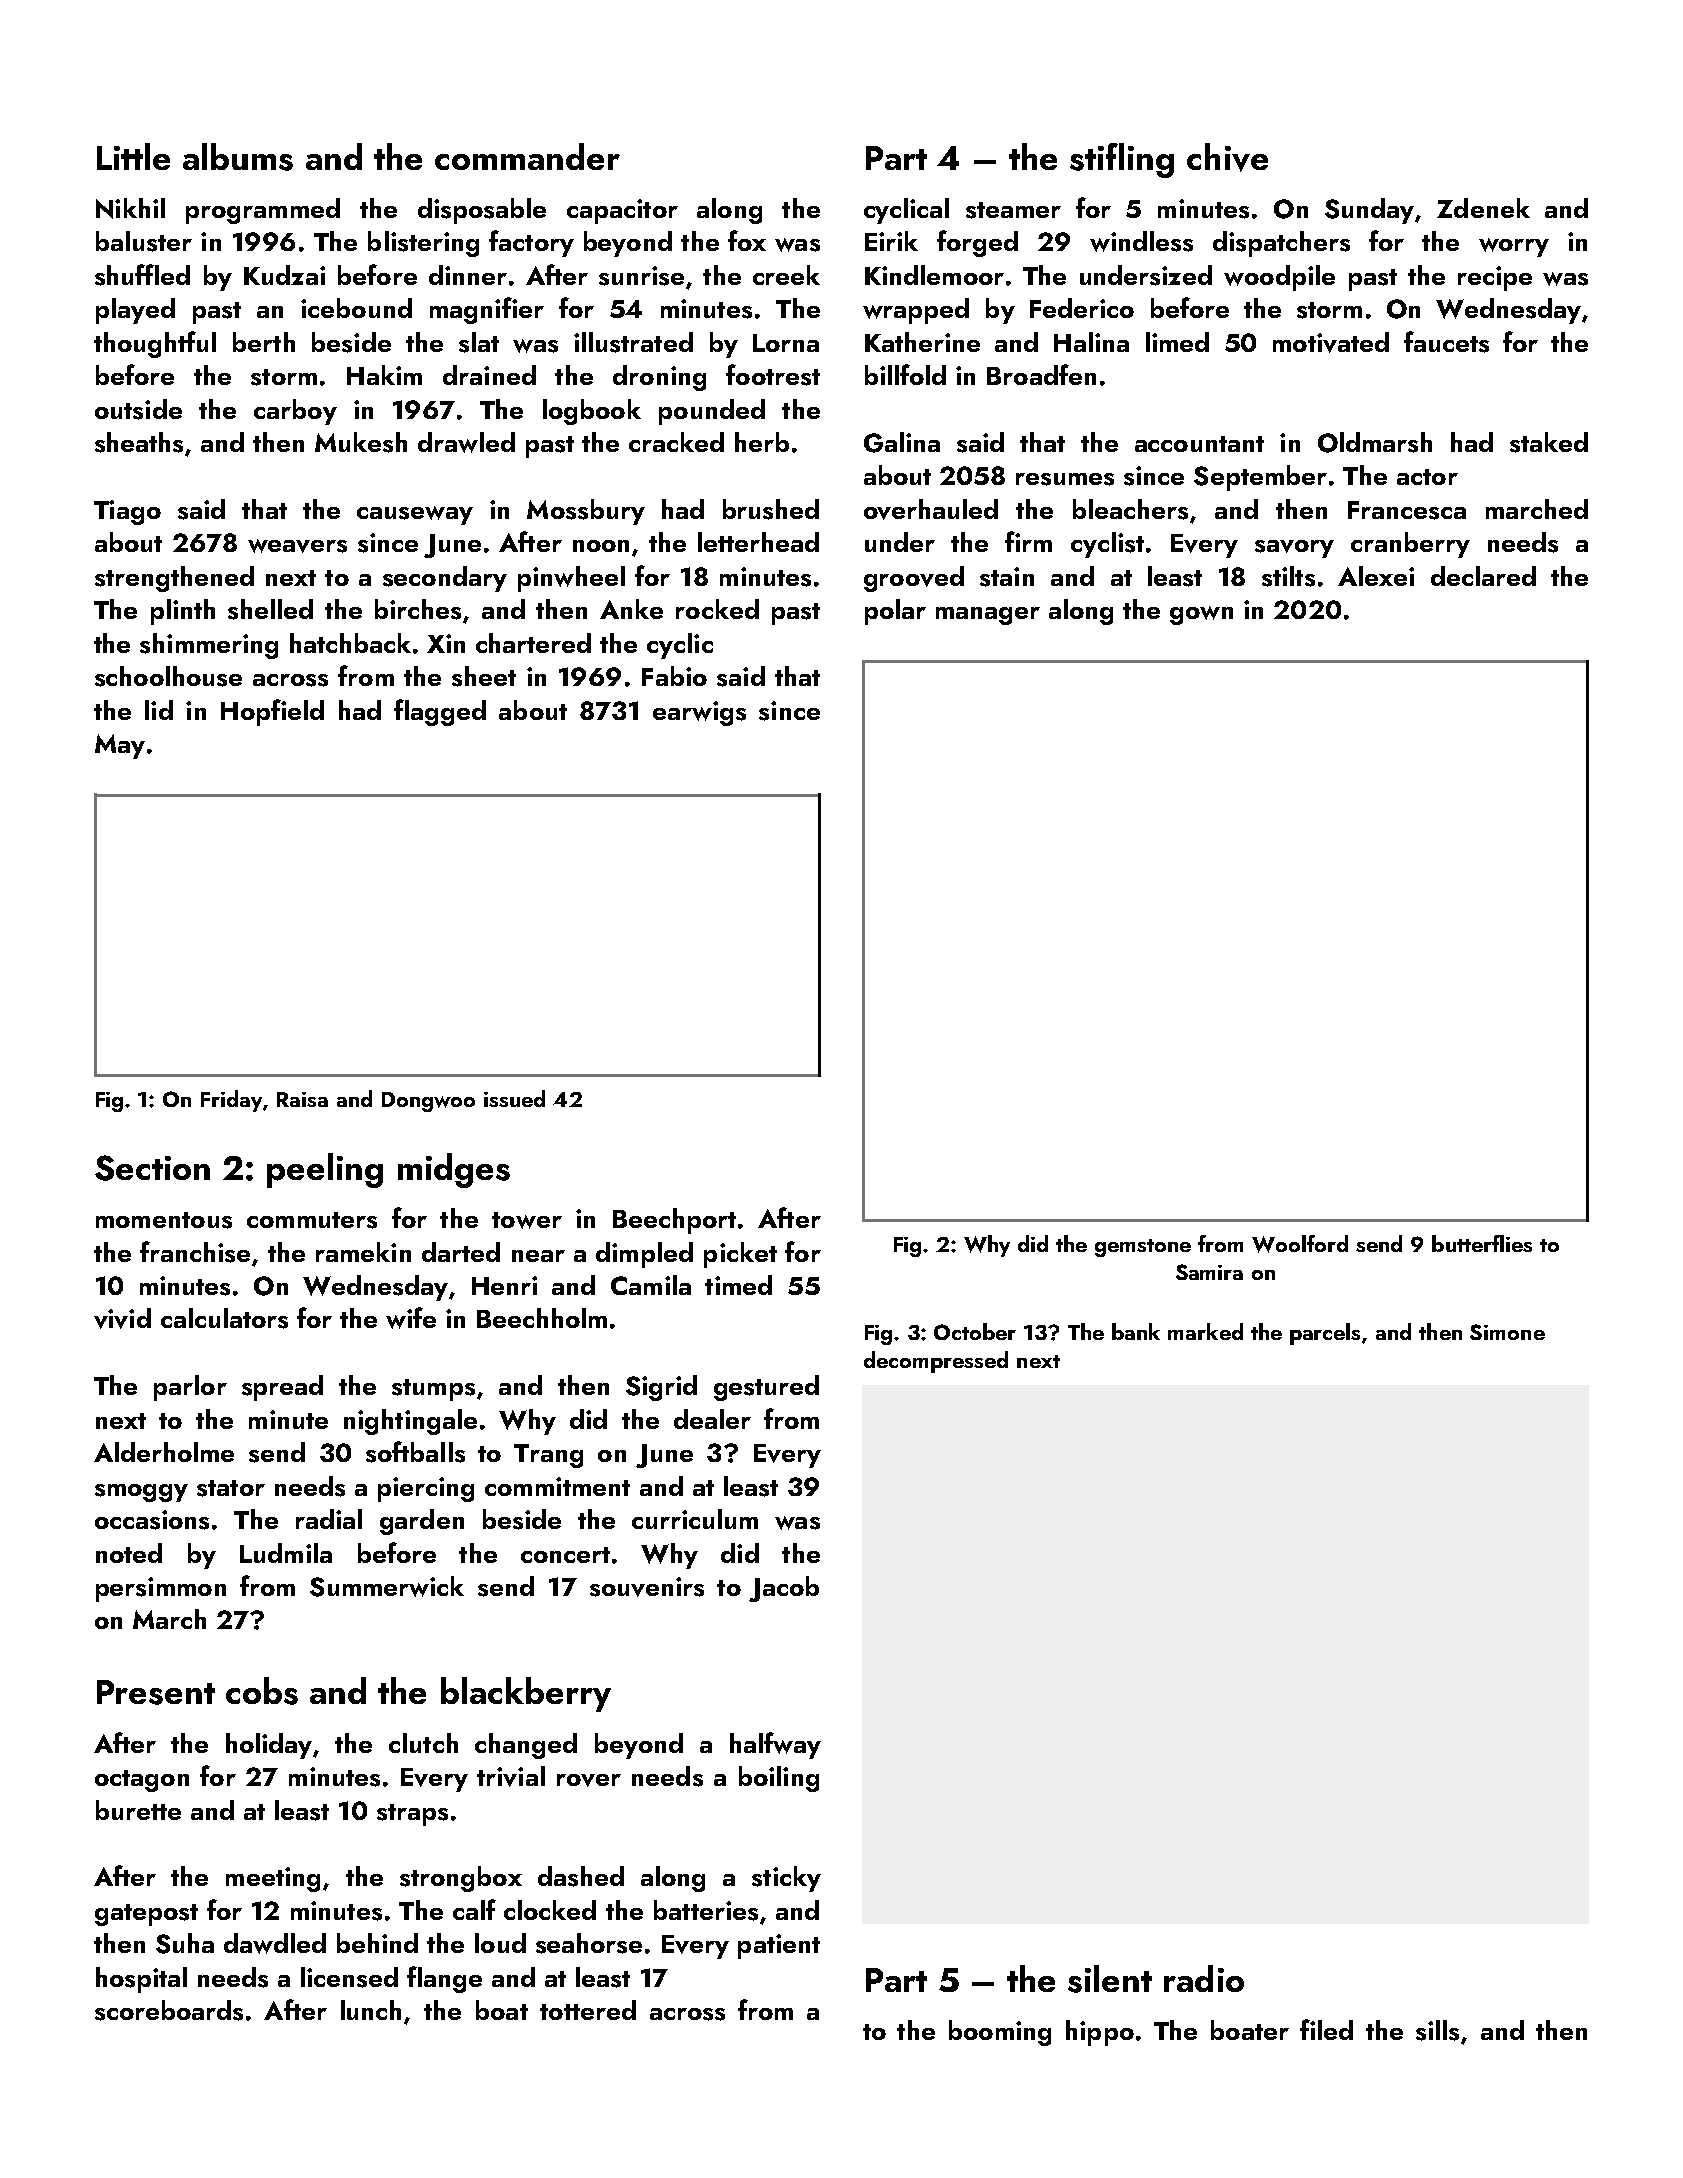 This screenshot has width=1683, height=2178. I want to click on chive, so click(1227, 157).
